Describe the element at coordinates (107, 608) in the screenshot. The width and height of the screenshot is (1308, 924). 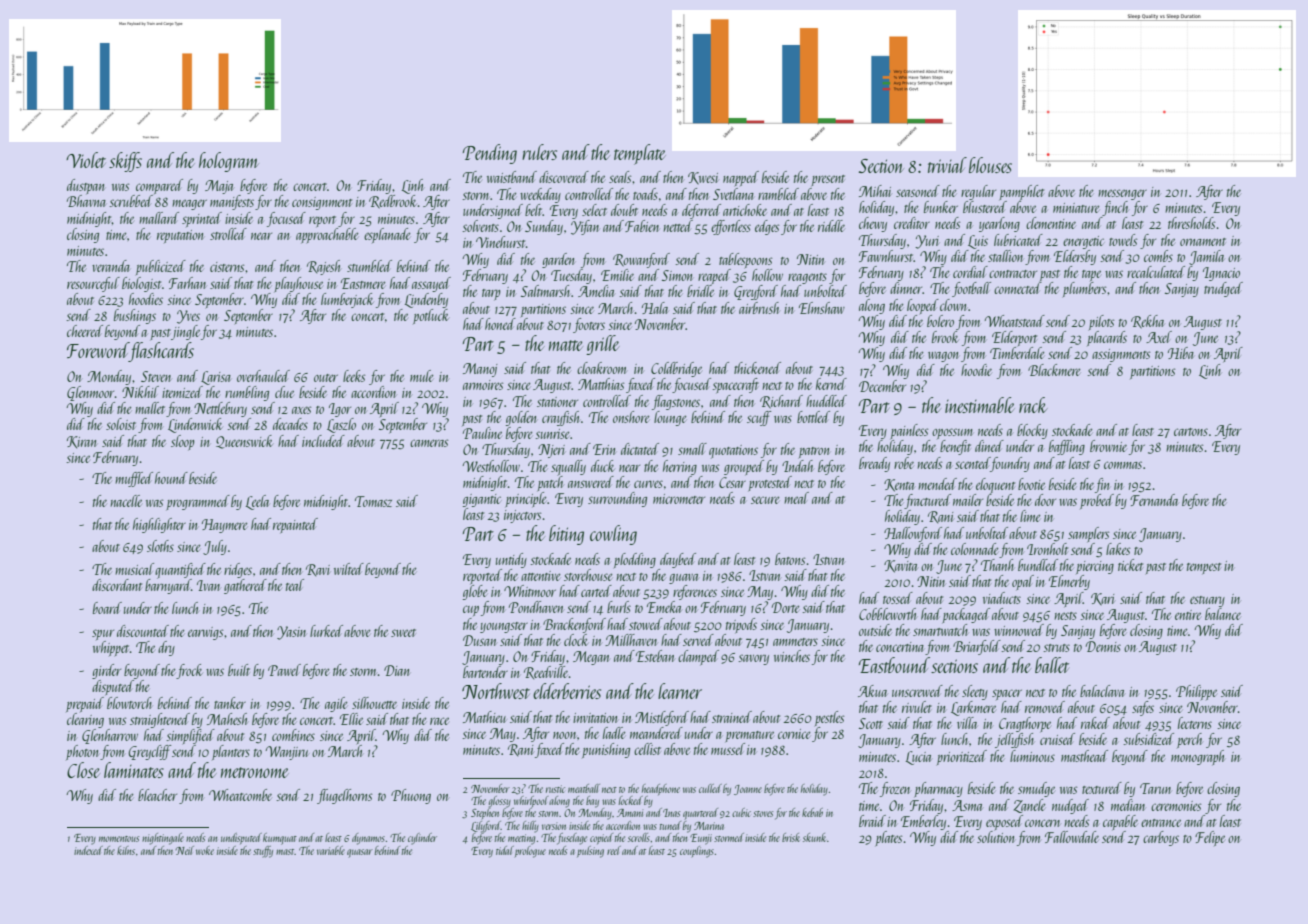
I see `board` at that location.
